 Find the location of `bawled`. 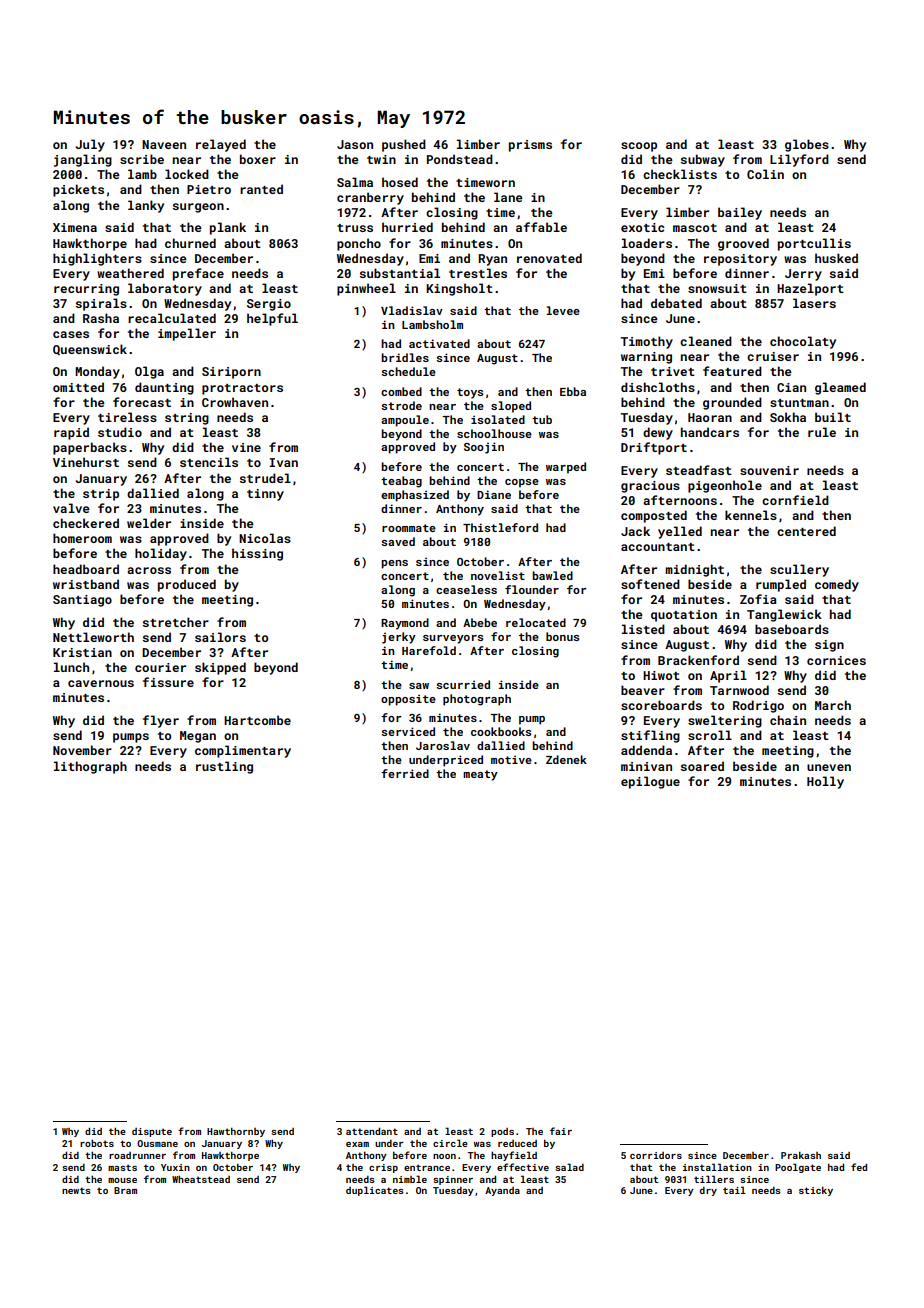

bawled is located at coordinates (552, 575).
